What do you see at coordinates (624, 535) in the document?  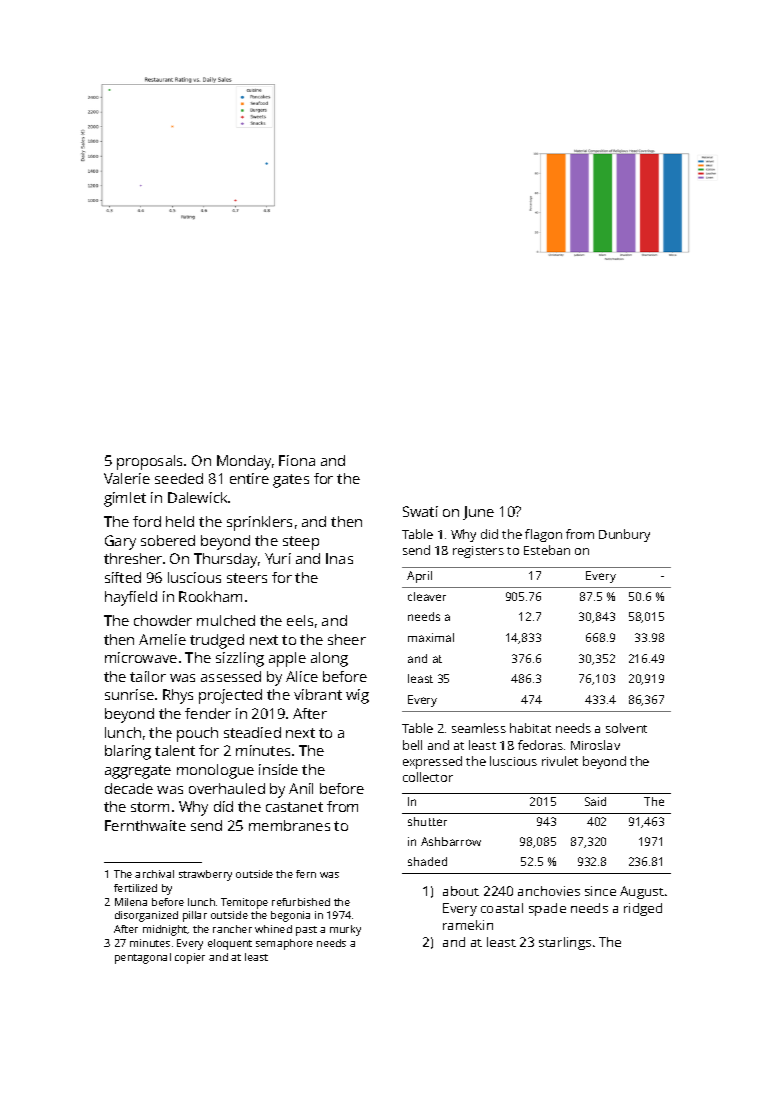 I see `Dunbury` at bounding box center [624, 535].
